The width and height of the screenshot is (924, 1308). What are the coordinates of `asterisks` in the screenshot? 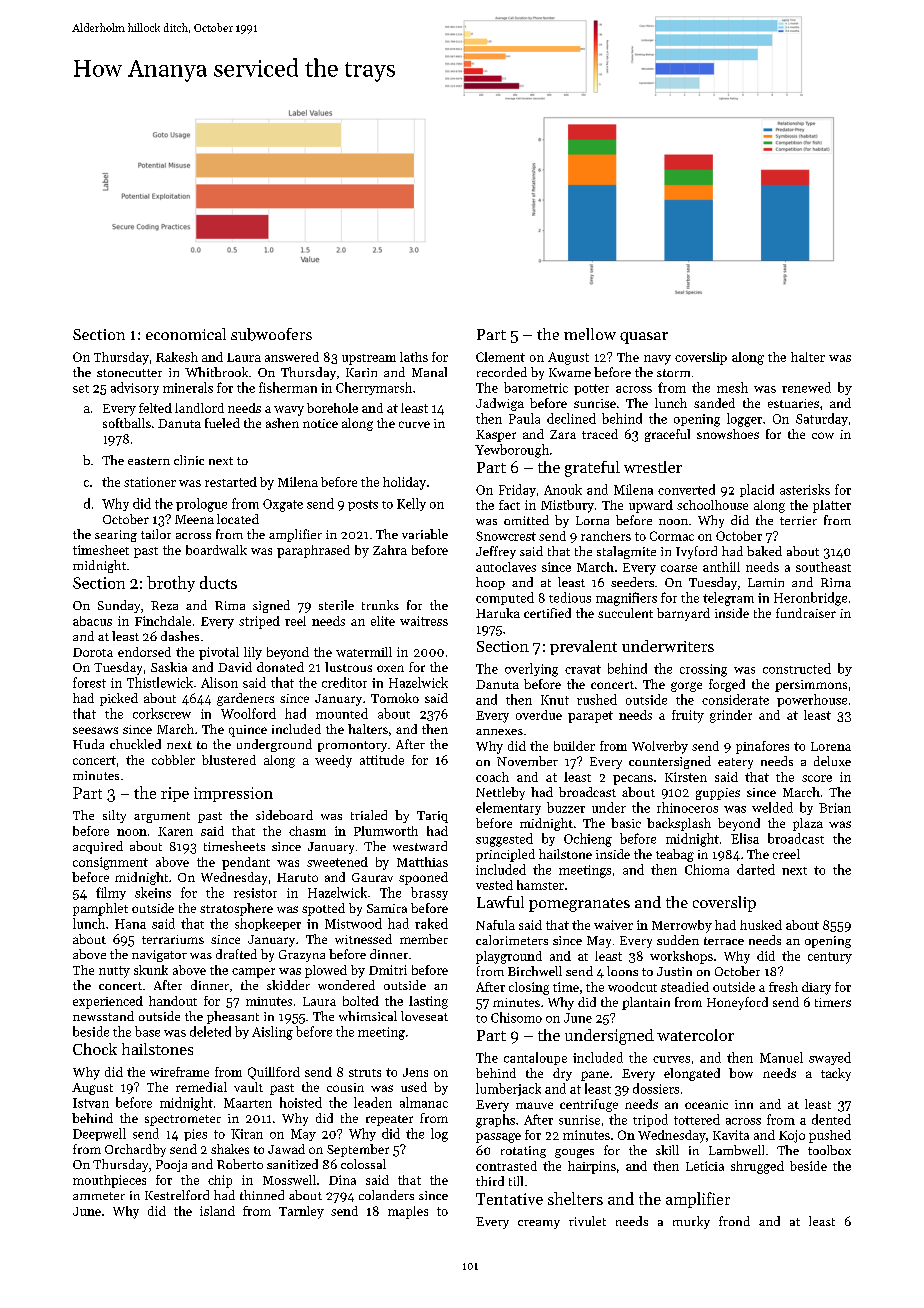 It's located at (805, 489).
